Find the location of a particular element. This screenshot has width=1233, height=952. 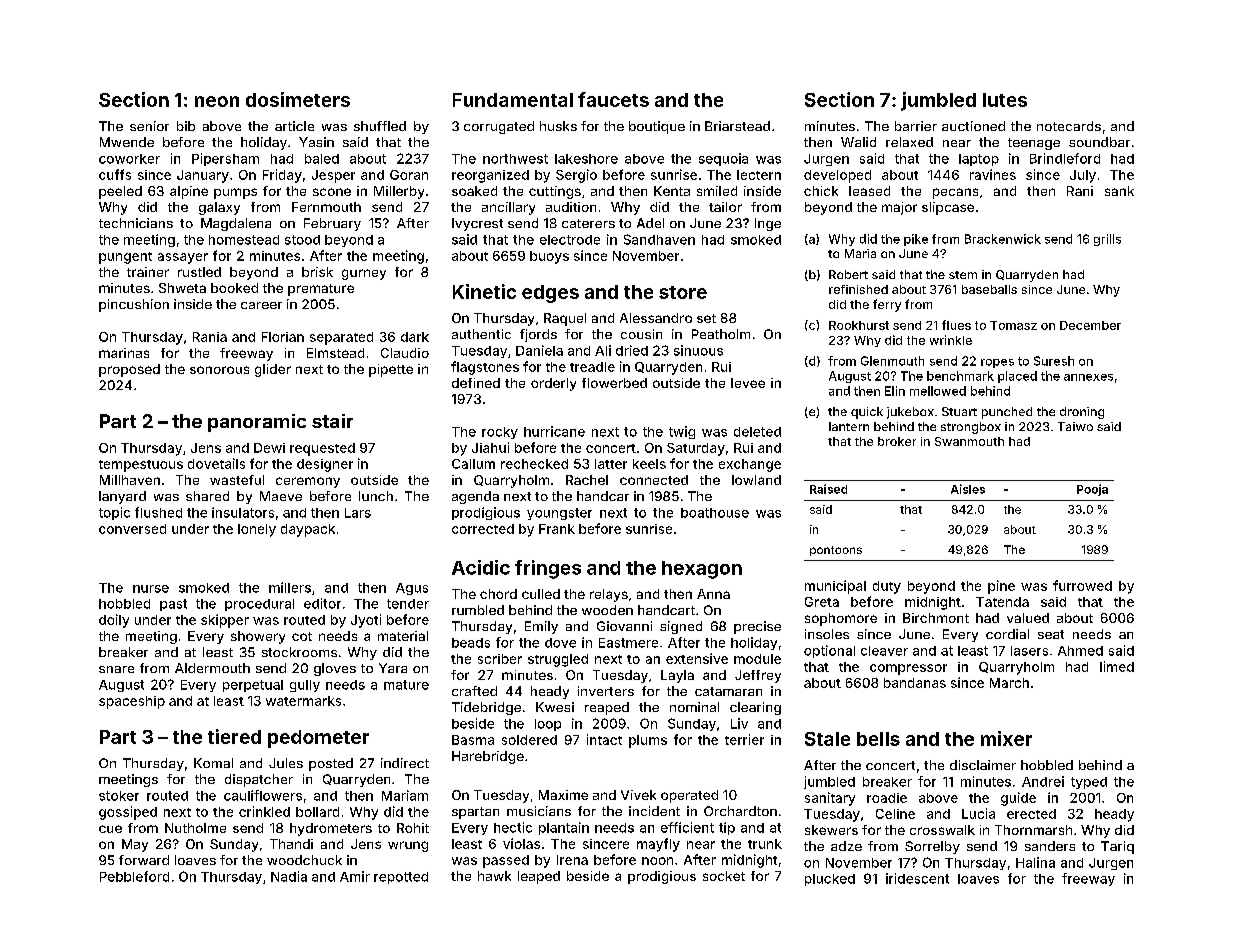

flagstones is located at coordinates (485, 368).
